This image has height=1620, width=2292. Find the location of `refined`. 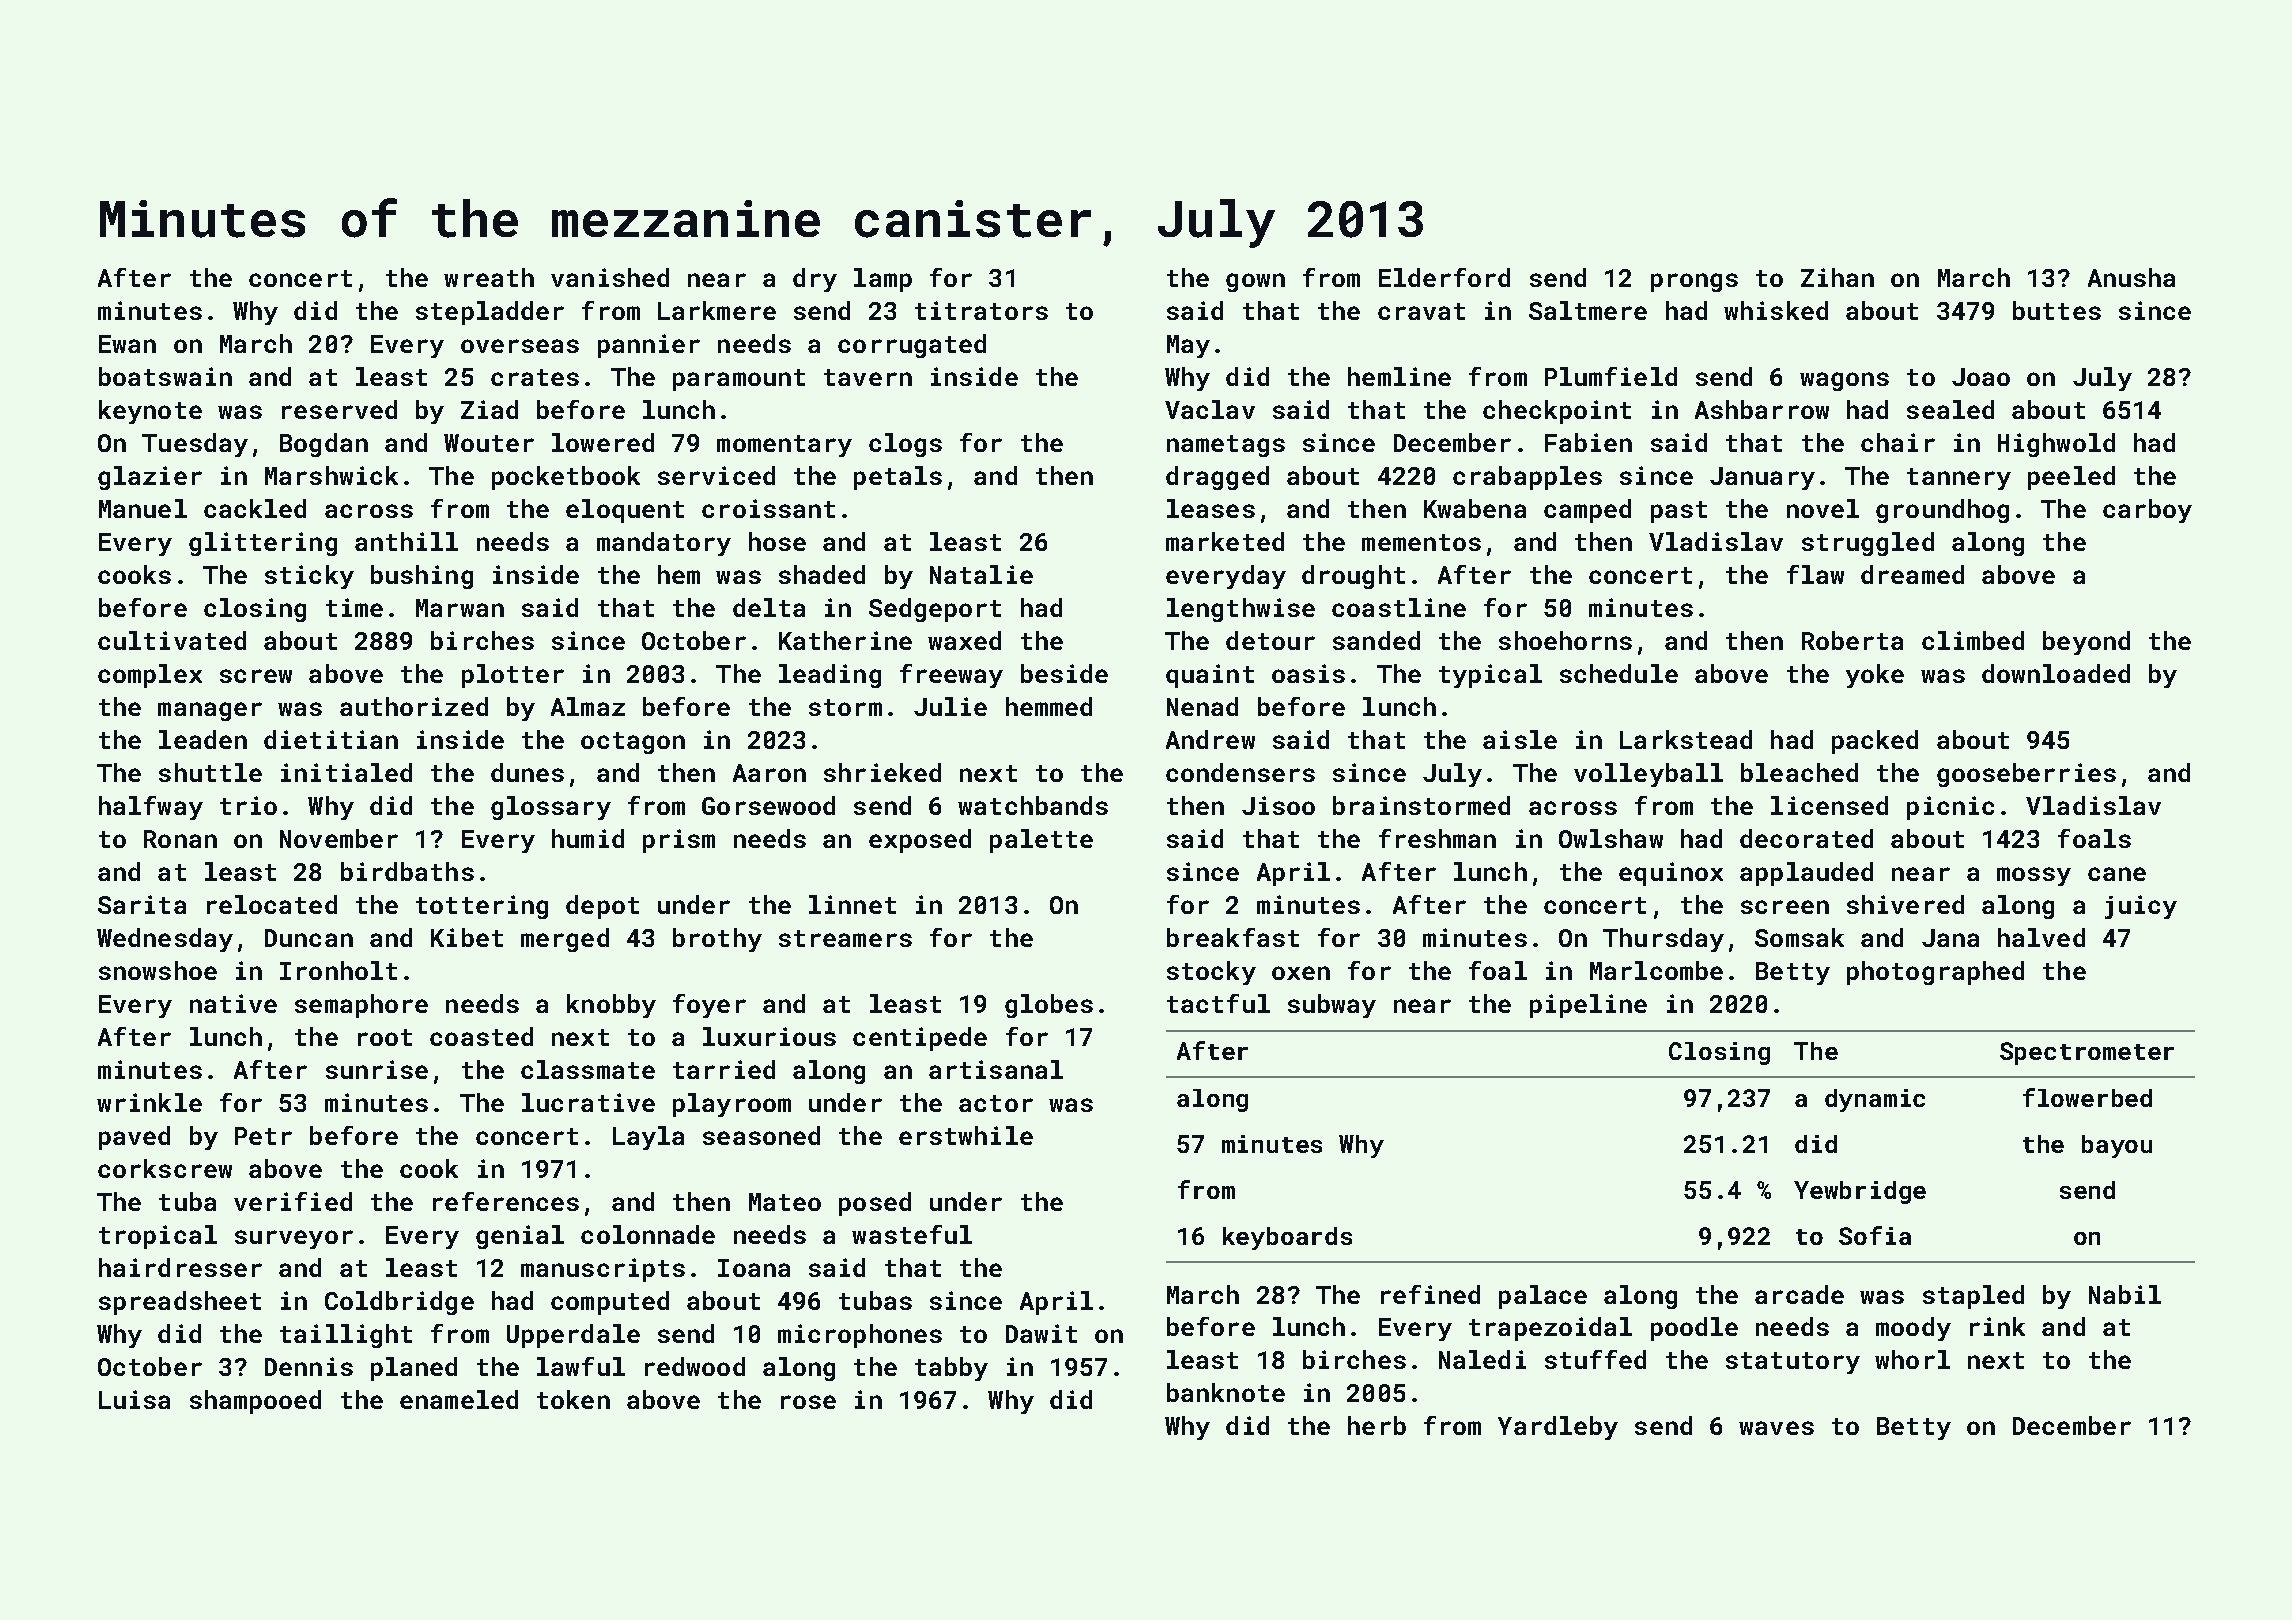

refined is located at coordinates (1430, 1294).
